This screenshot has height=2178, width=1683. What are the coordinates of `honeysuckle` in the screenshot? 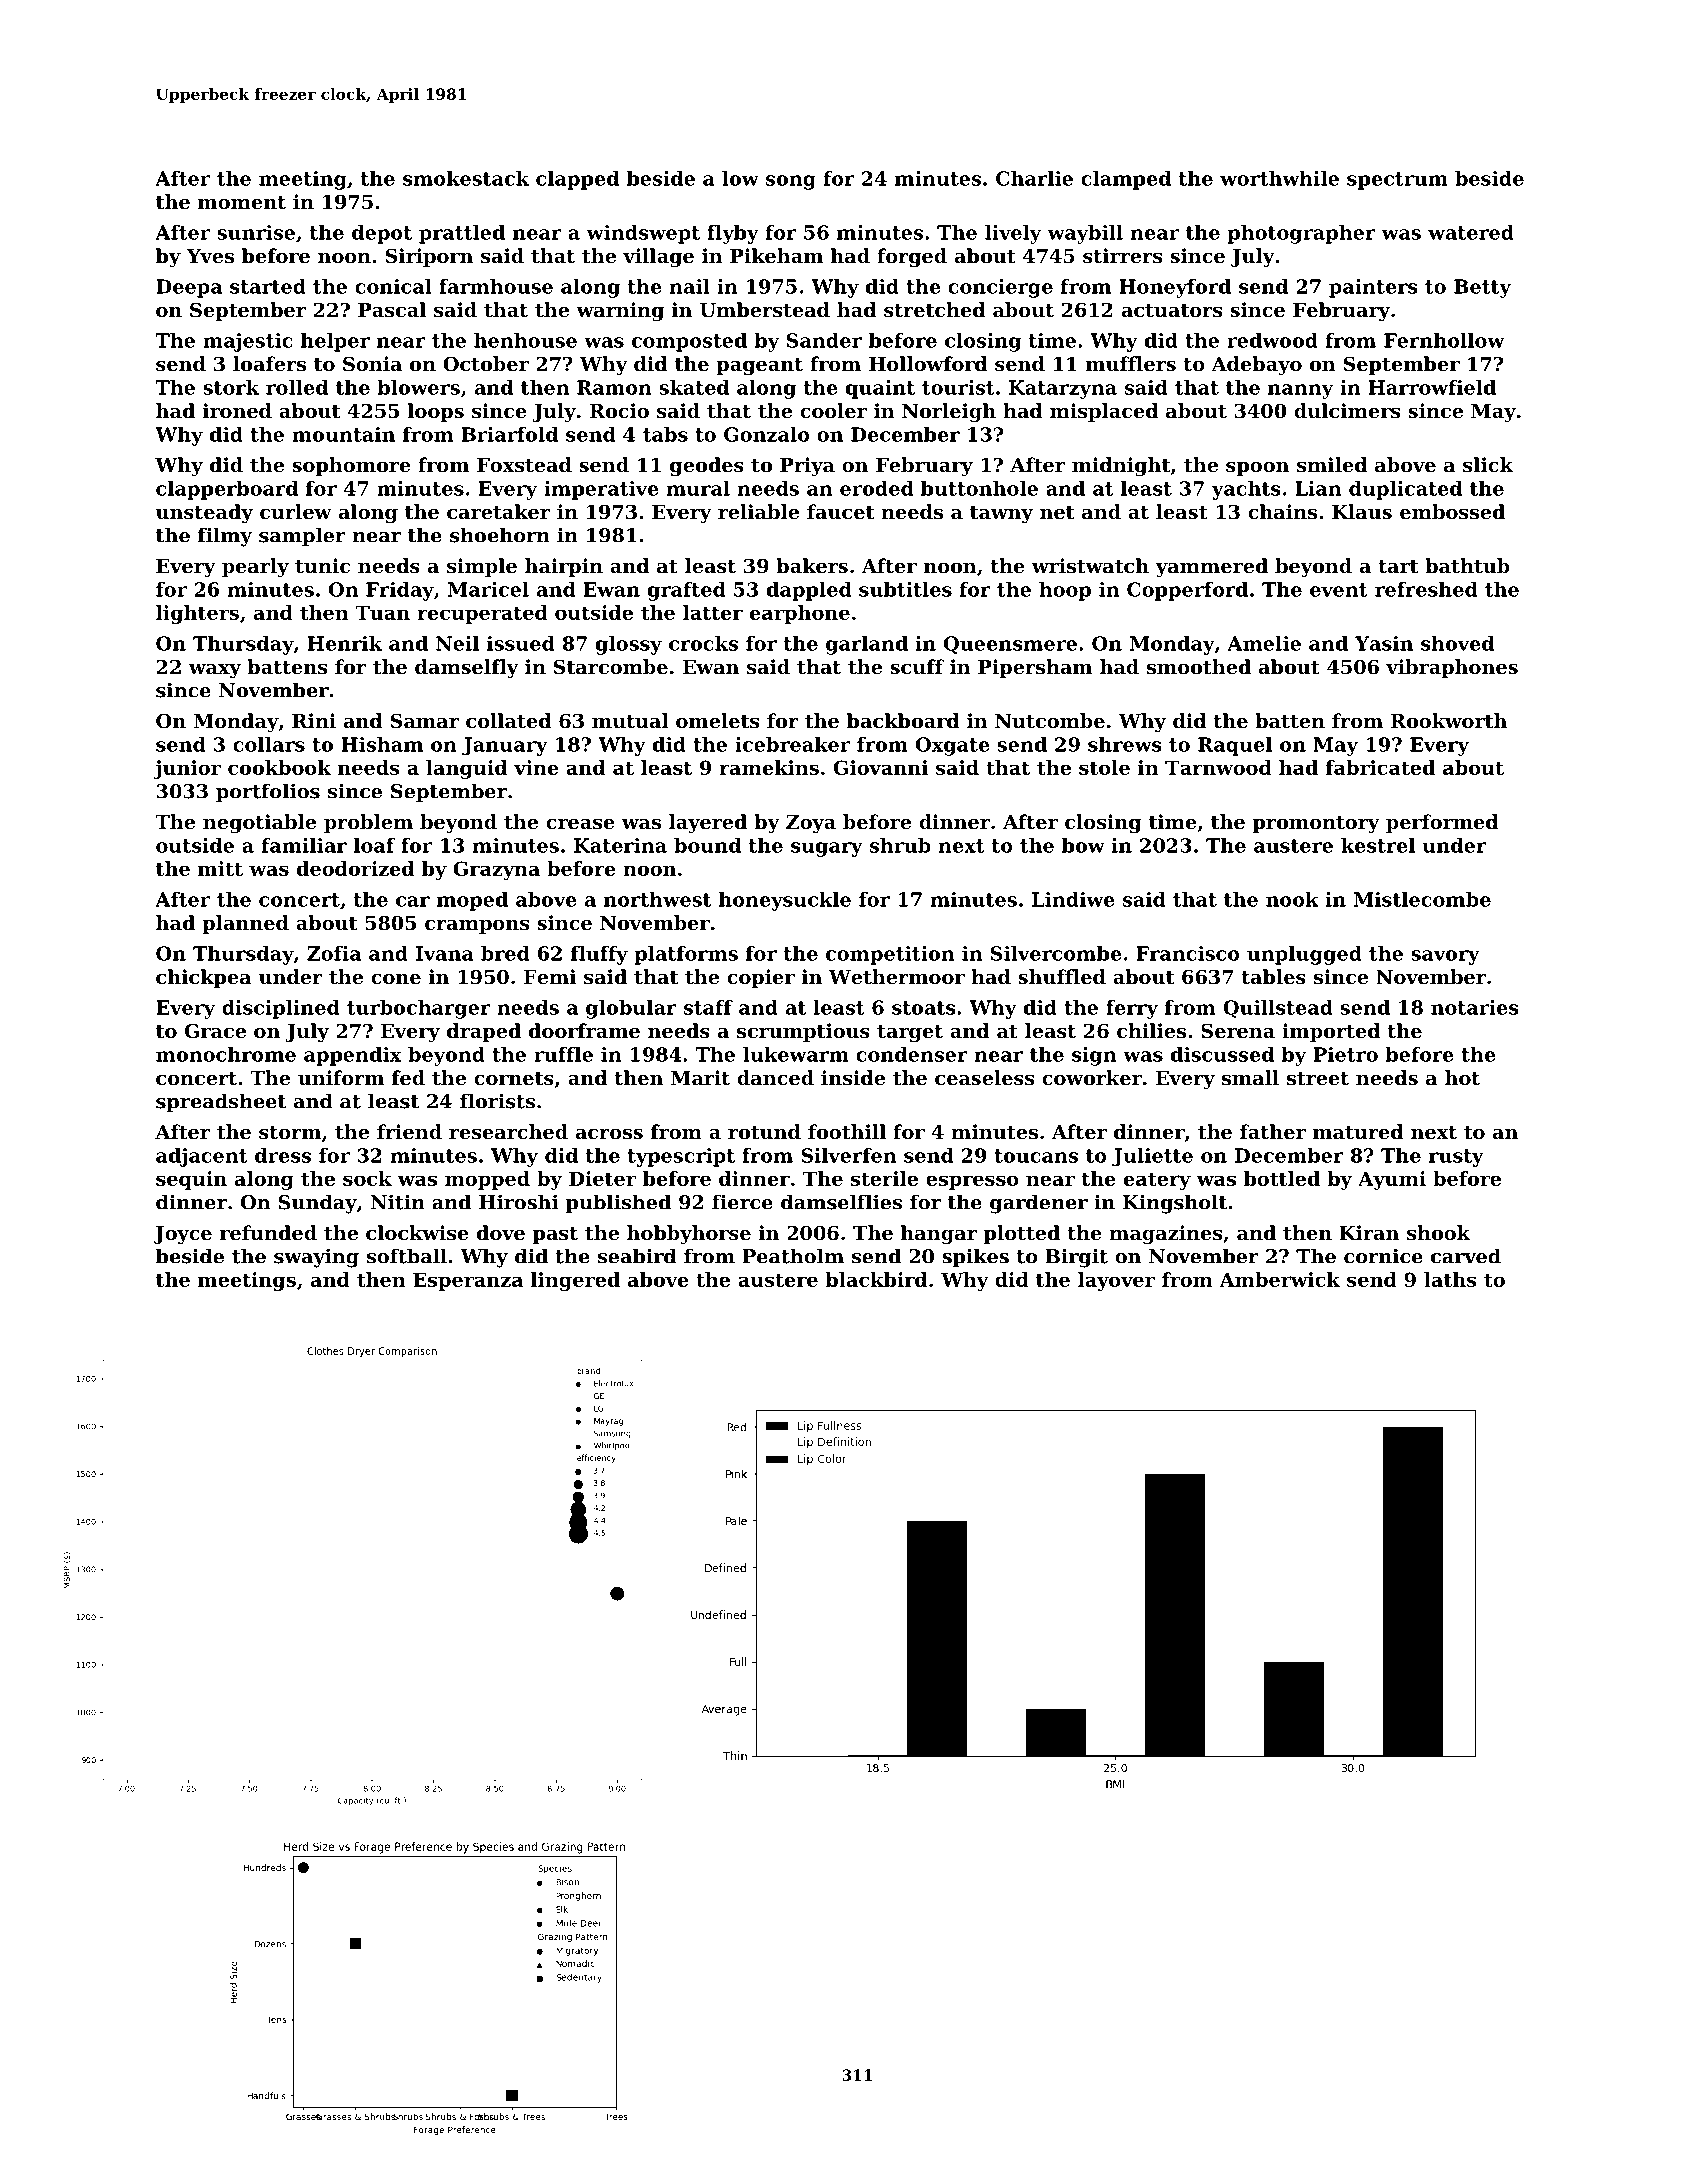 It's located at (785, 901).
